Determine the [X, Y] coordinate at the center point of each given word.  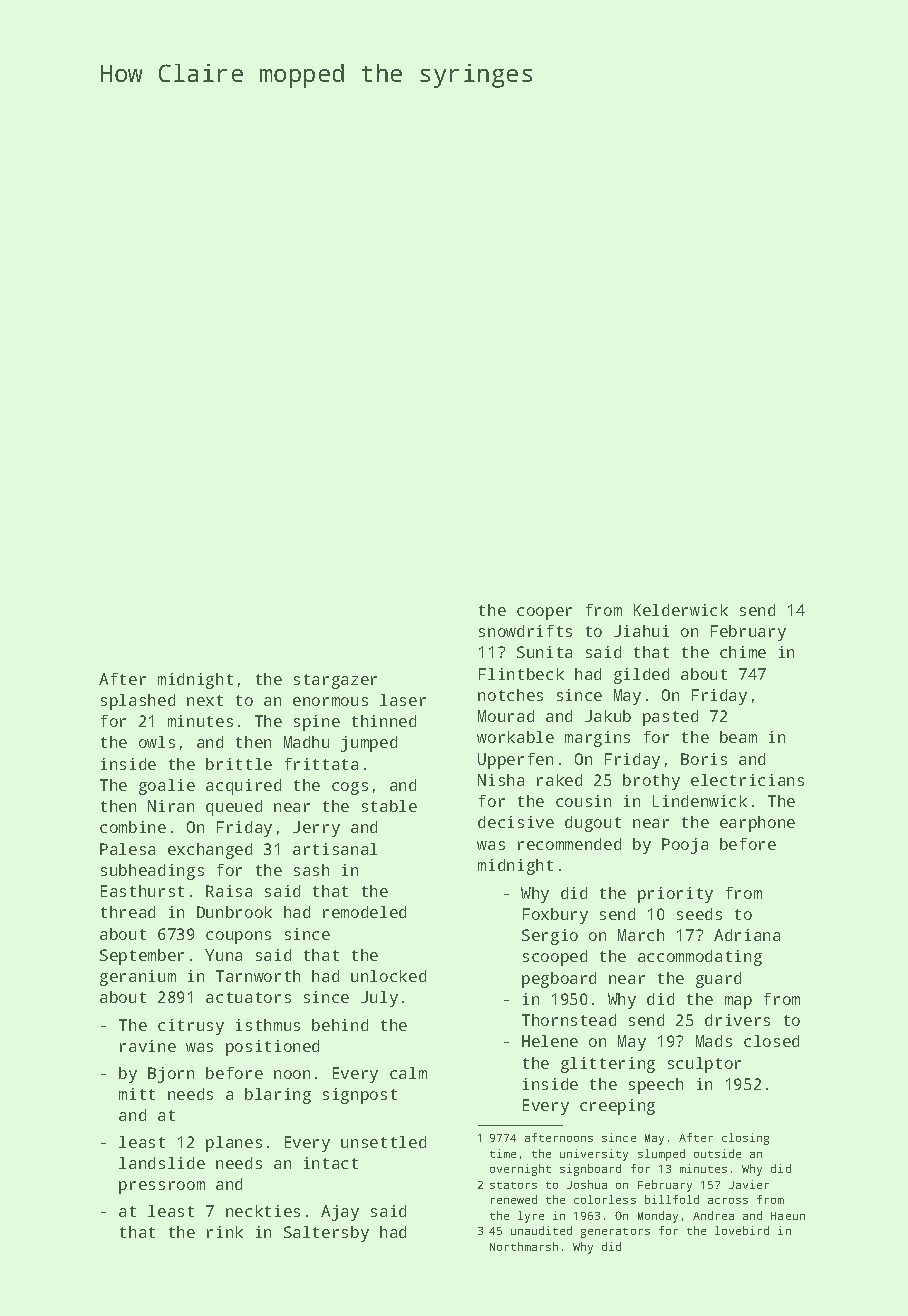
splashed [138, 702]
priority [675, 895]
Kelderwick [681, 610]
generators [615, 1233]
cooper [544, 613]
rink [225, 1232]
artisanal [335, 849]
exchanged [210, 851]
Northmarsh [524, 1246]
